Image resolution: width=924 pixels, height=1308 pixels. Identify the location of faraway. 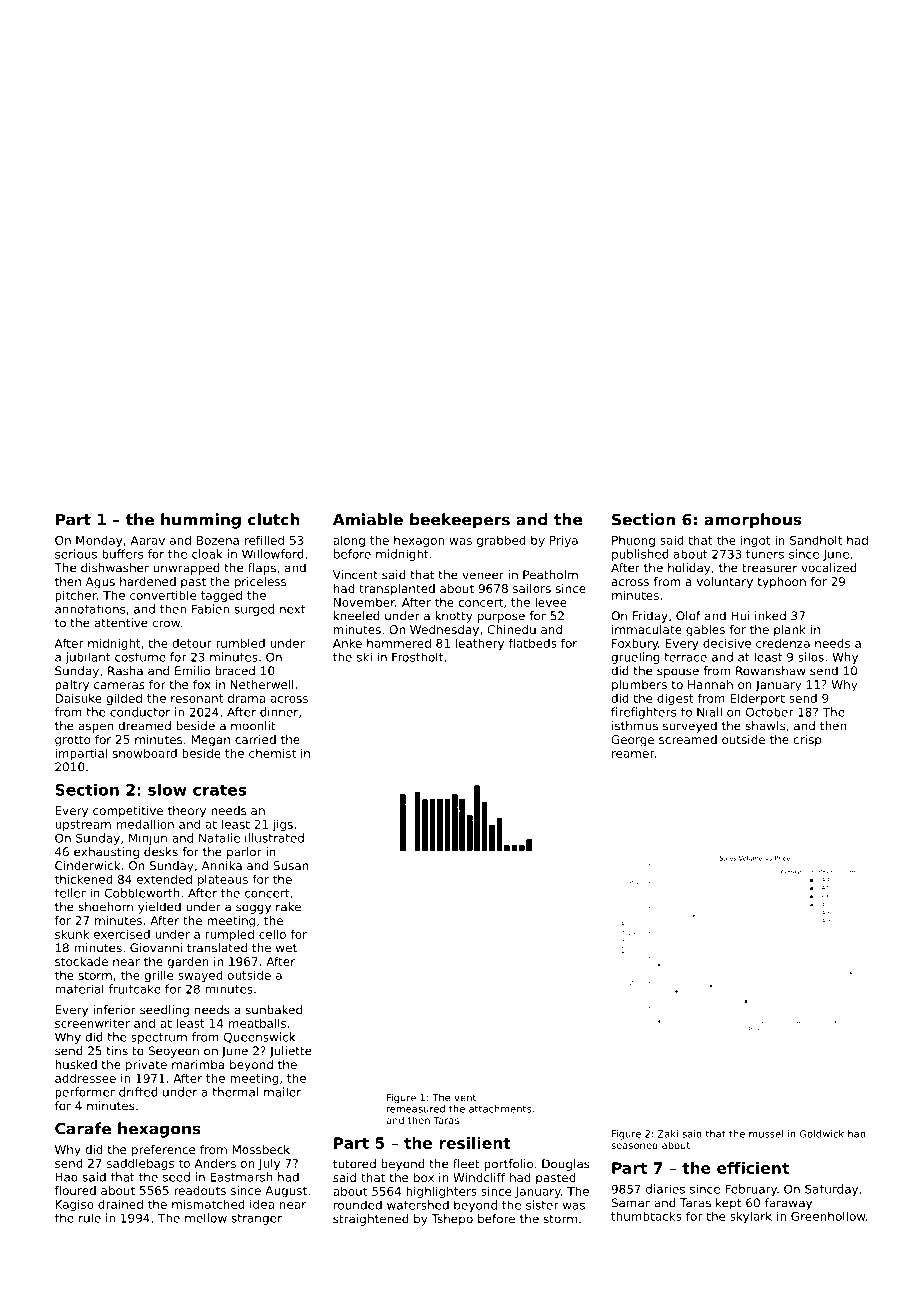
(788, 1204).
